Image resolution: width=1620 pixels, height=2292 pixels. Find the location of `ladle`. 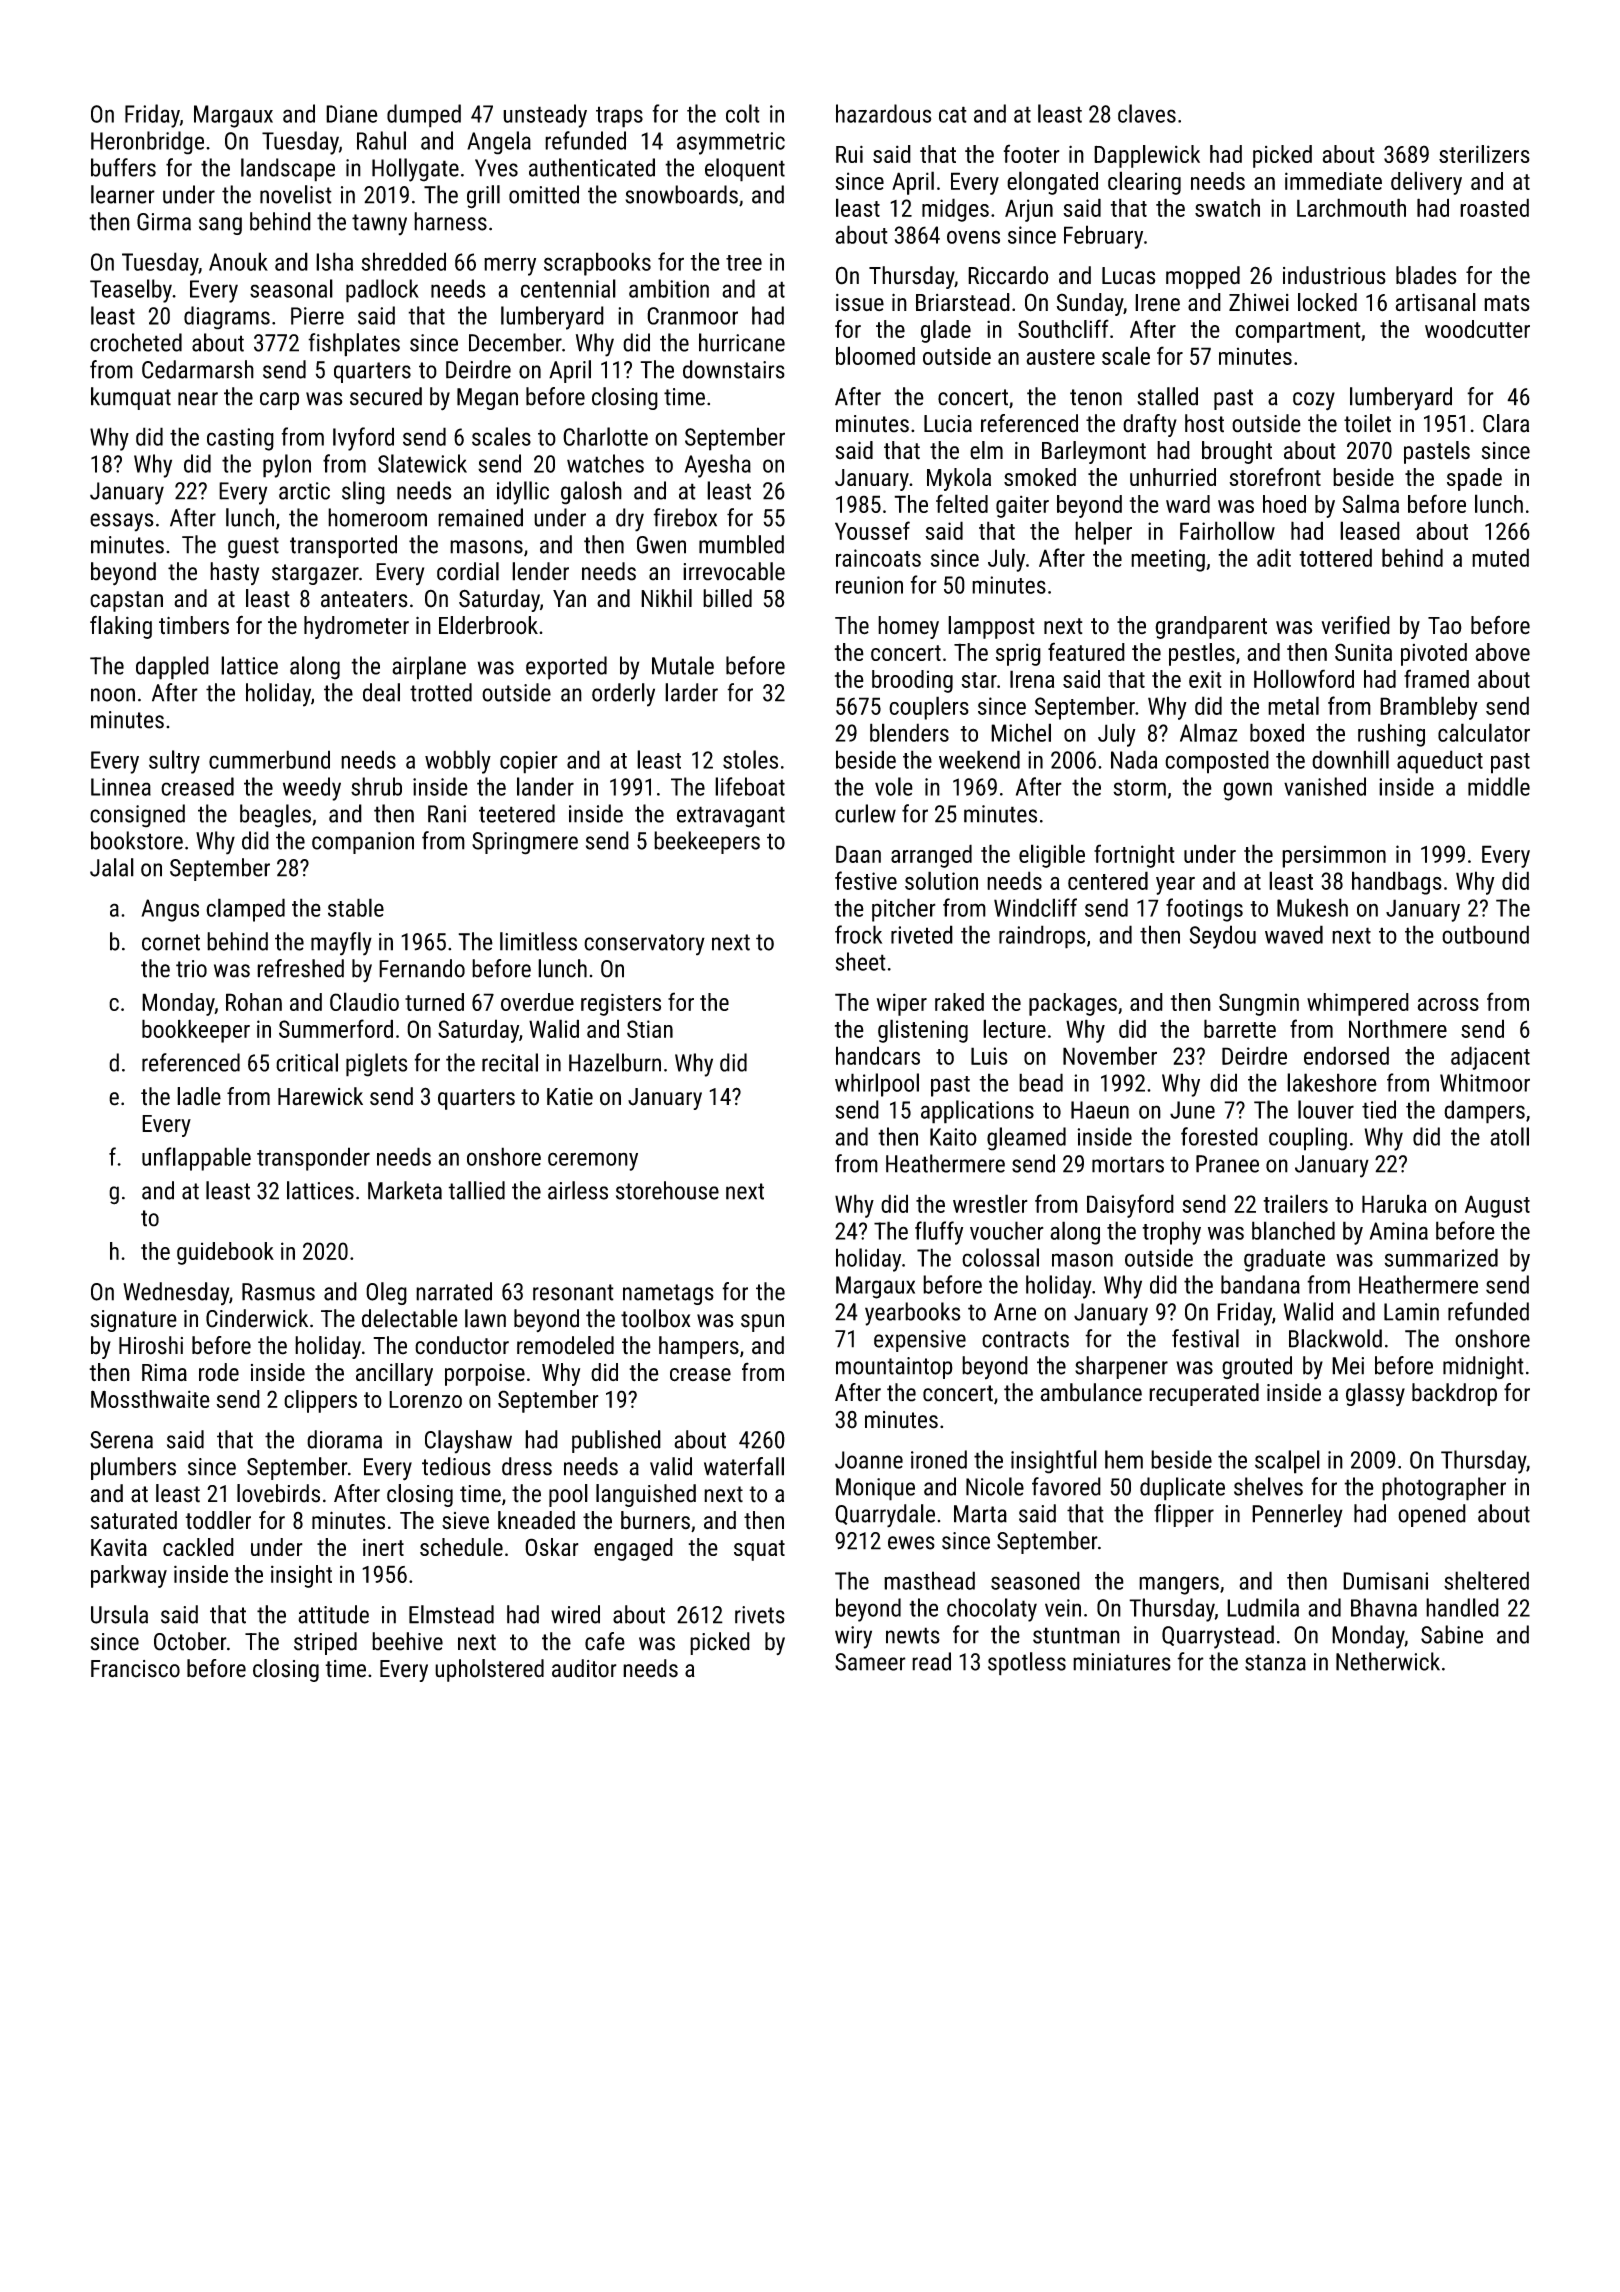

ladle is located at coordinates (199, 1096).
